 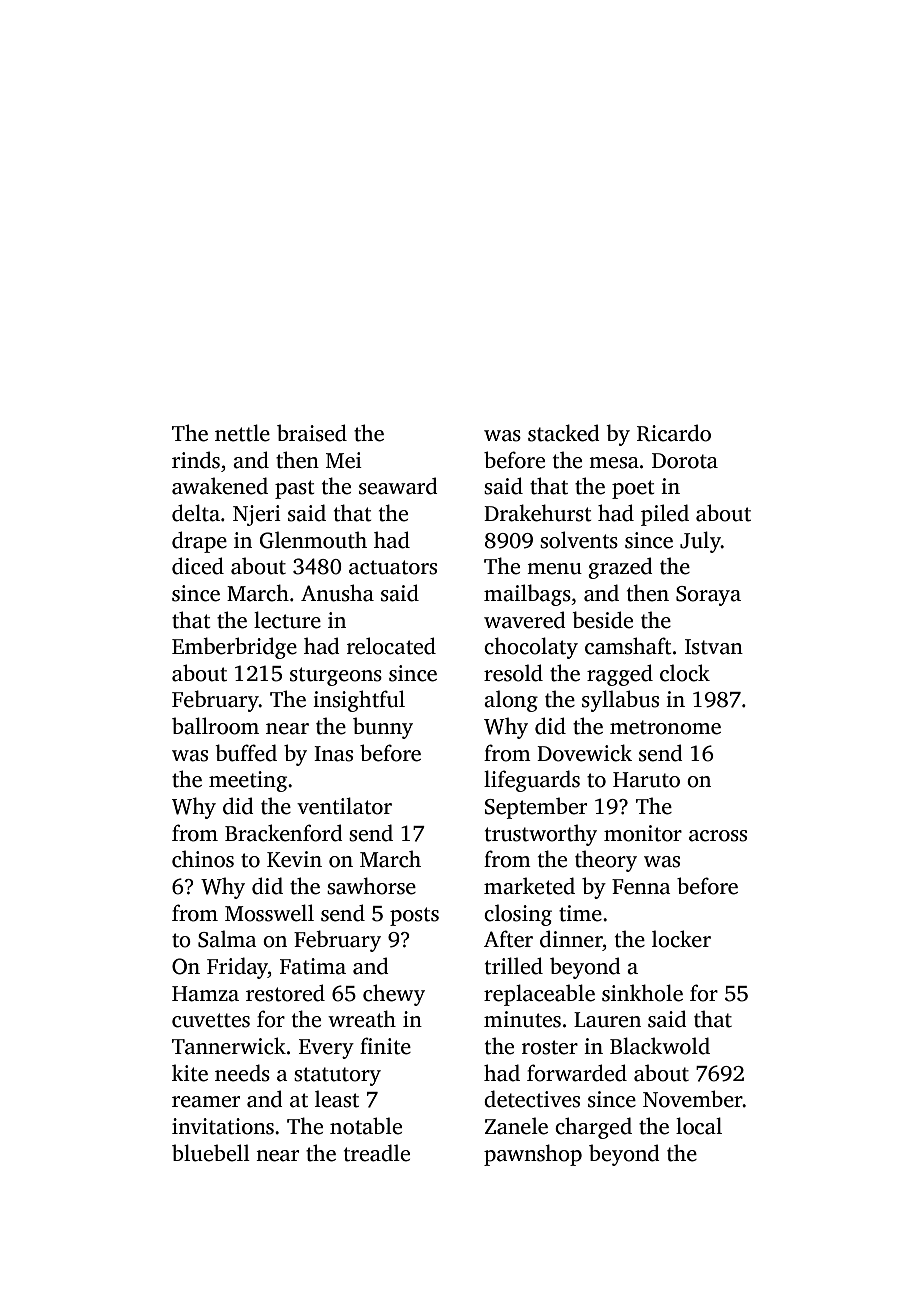 What do you see at coordinates (223, 1126) in the image?
I see `invitations` at bounding box center [223, 1126].
